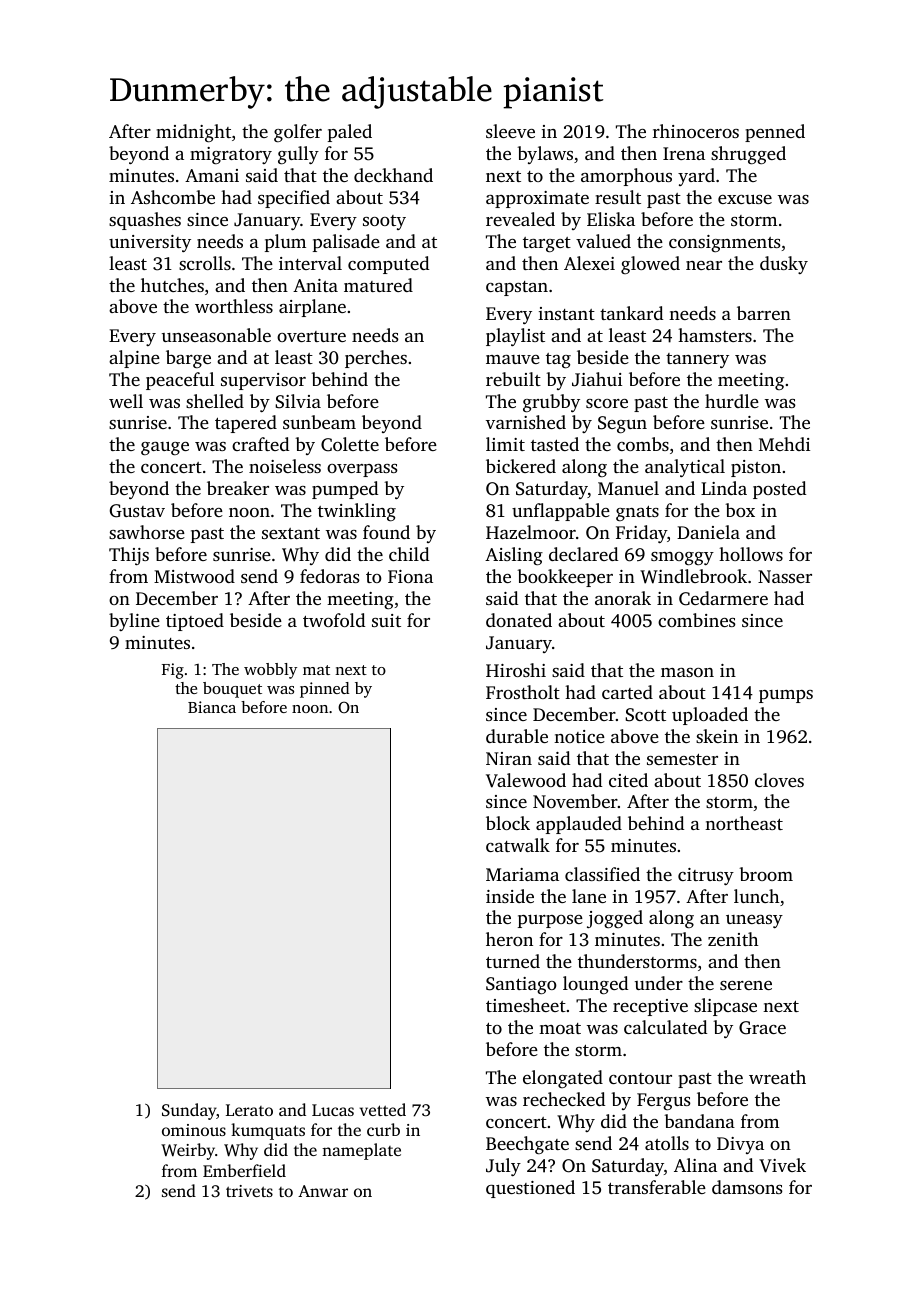 This page has height=1311, width=924. What do you see at coordinates (249, 1191) in the page?
I see `trivets` at bounding box center [249, 1191].
